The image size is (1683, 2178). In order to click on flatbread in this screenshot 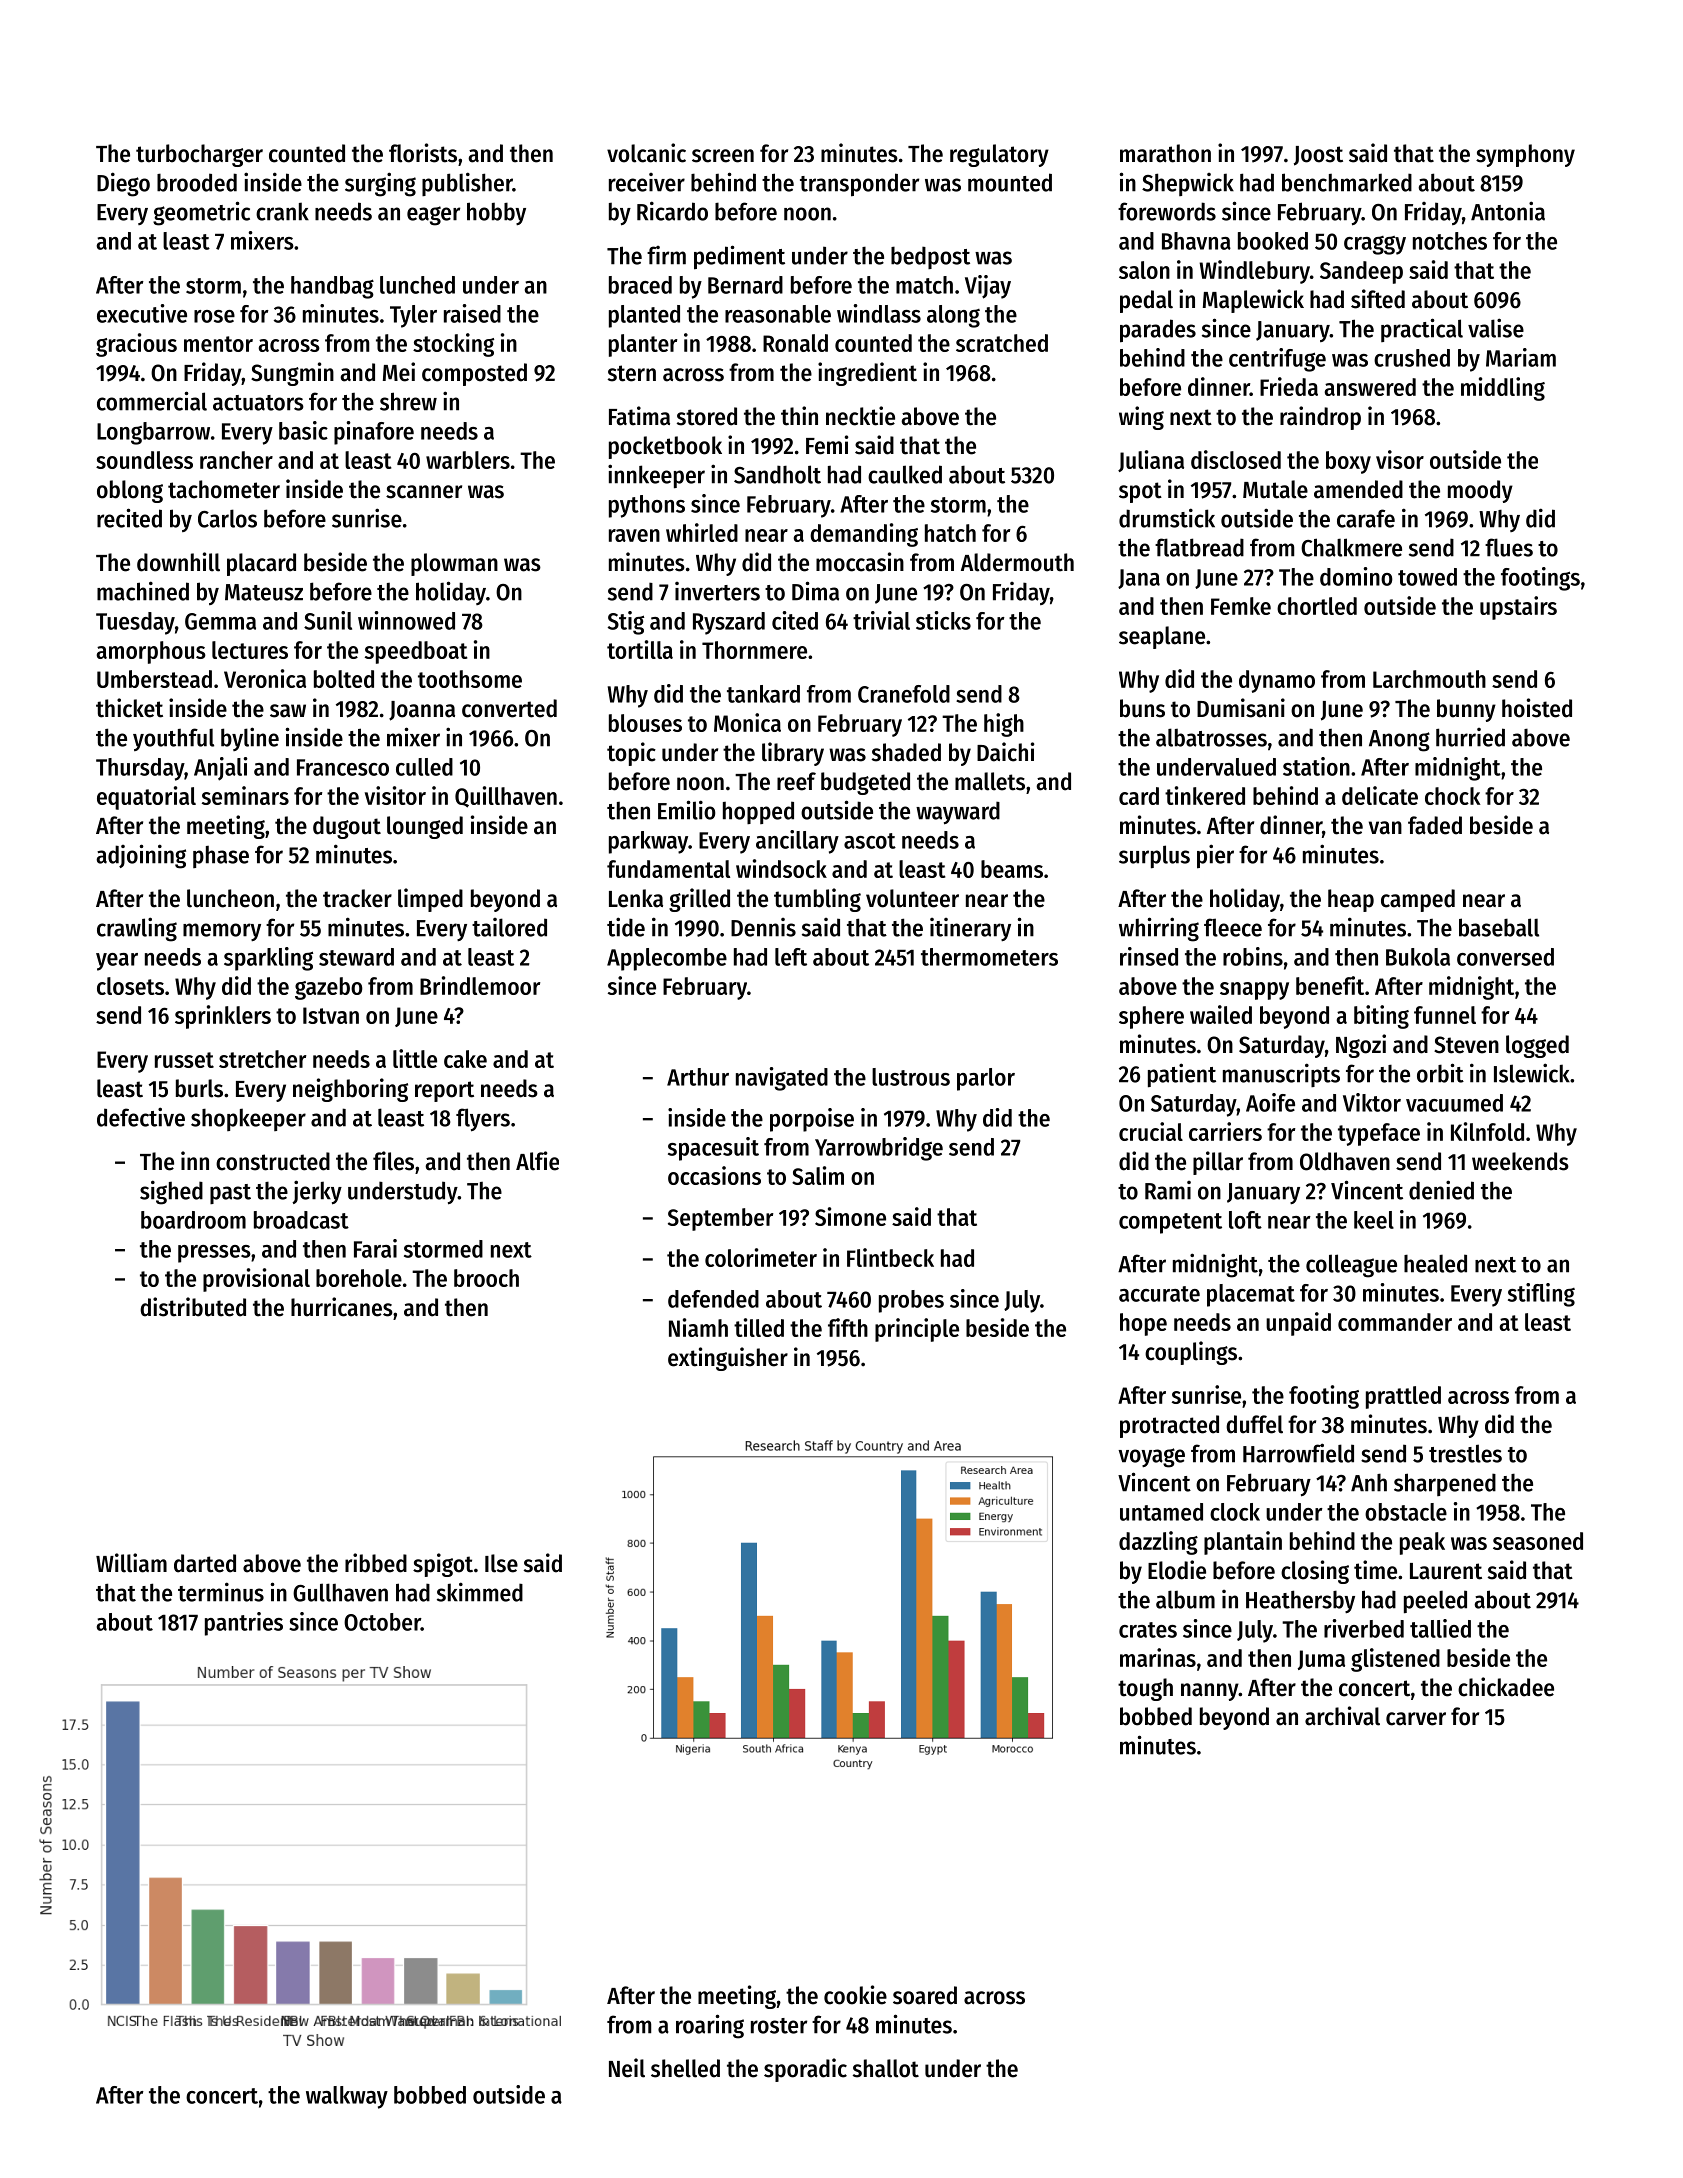, I will do `click(1199, 547)`.
